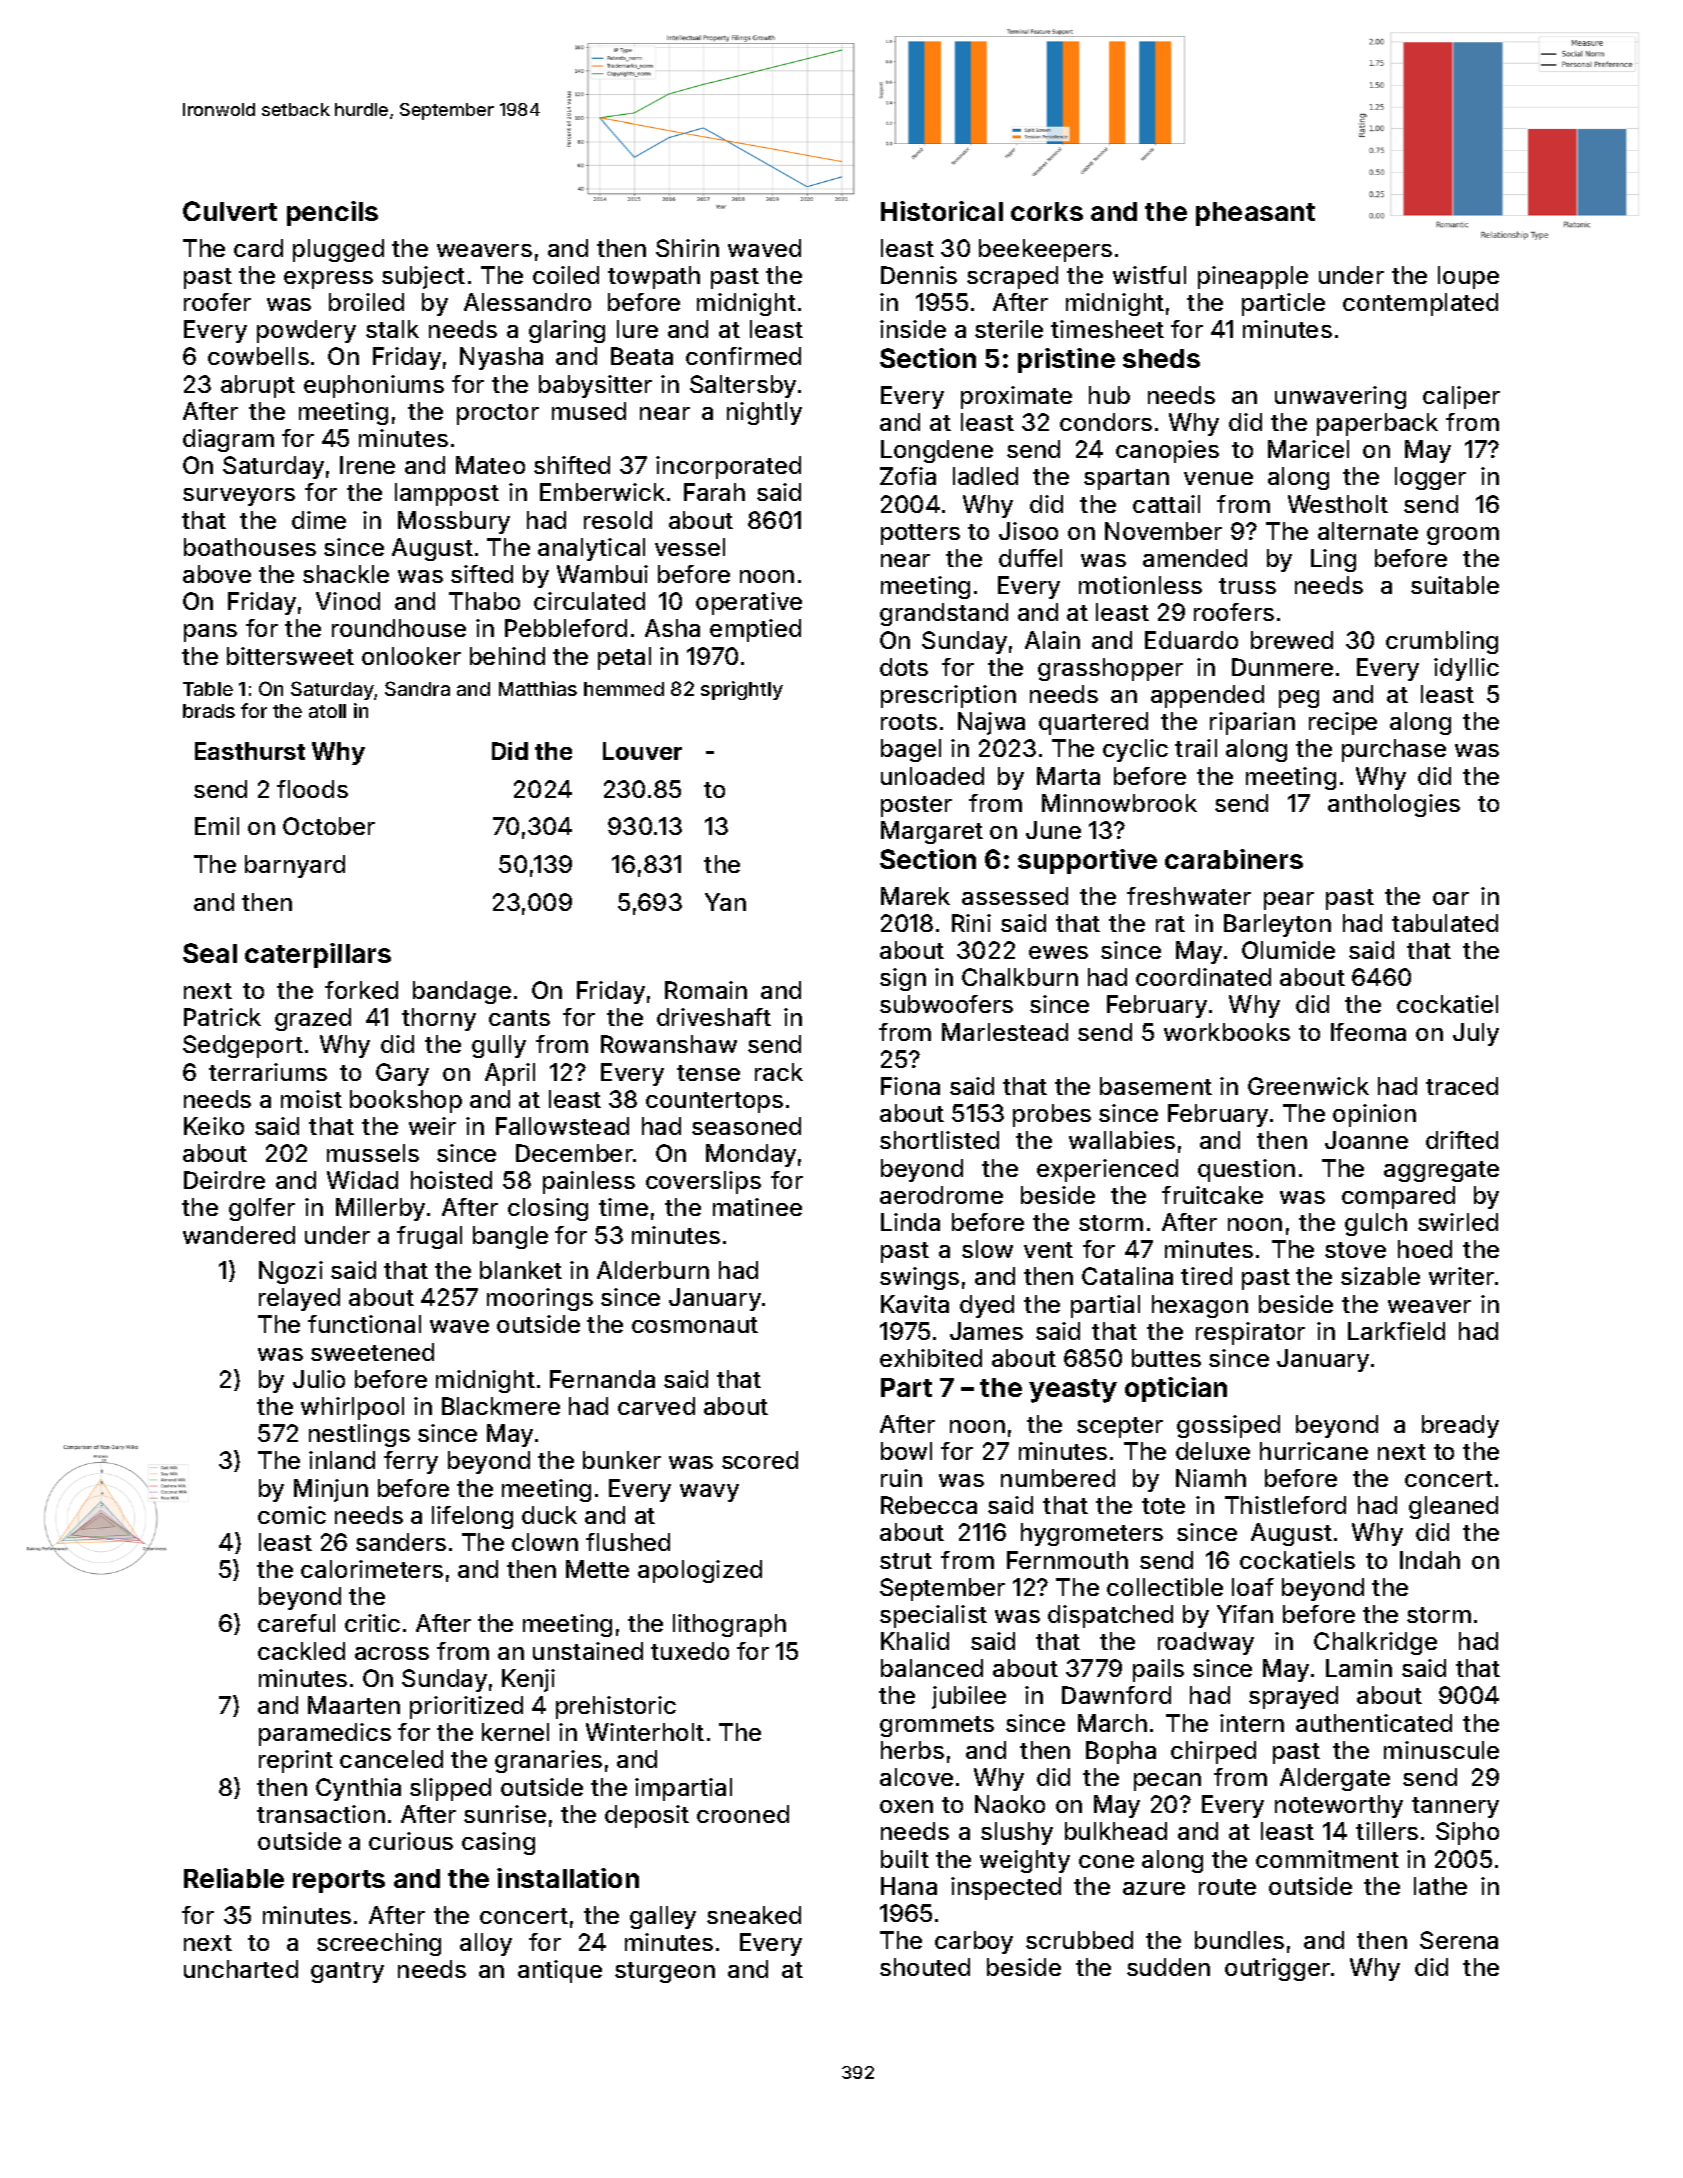  Describe the element at coordinates (332, 213) in the image. I see `pencils` at that location.
